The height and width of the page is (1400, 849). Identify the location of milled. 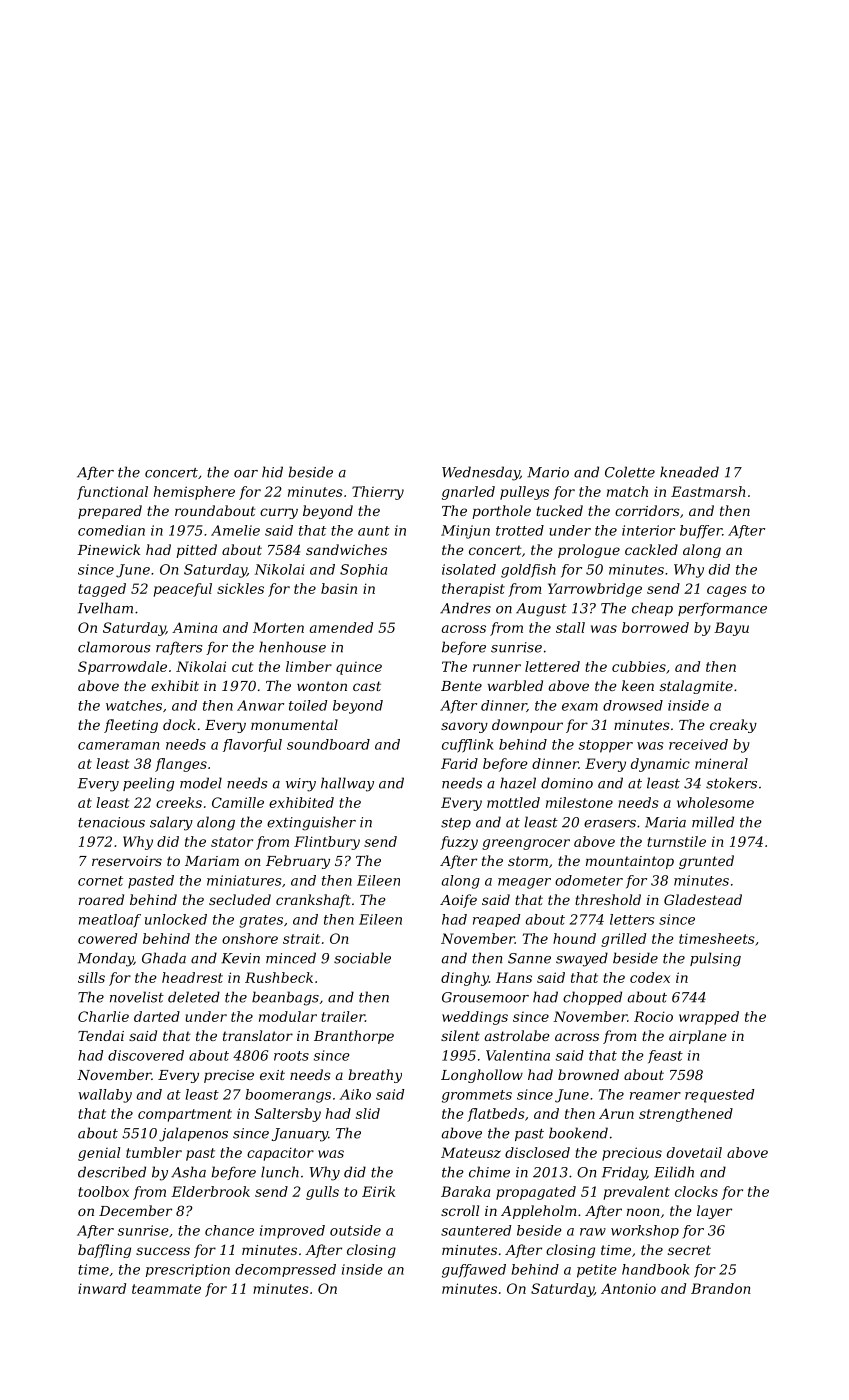
(713, 822).
